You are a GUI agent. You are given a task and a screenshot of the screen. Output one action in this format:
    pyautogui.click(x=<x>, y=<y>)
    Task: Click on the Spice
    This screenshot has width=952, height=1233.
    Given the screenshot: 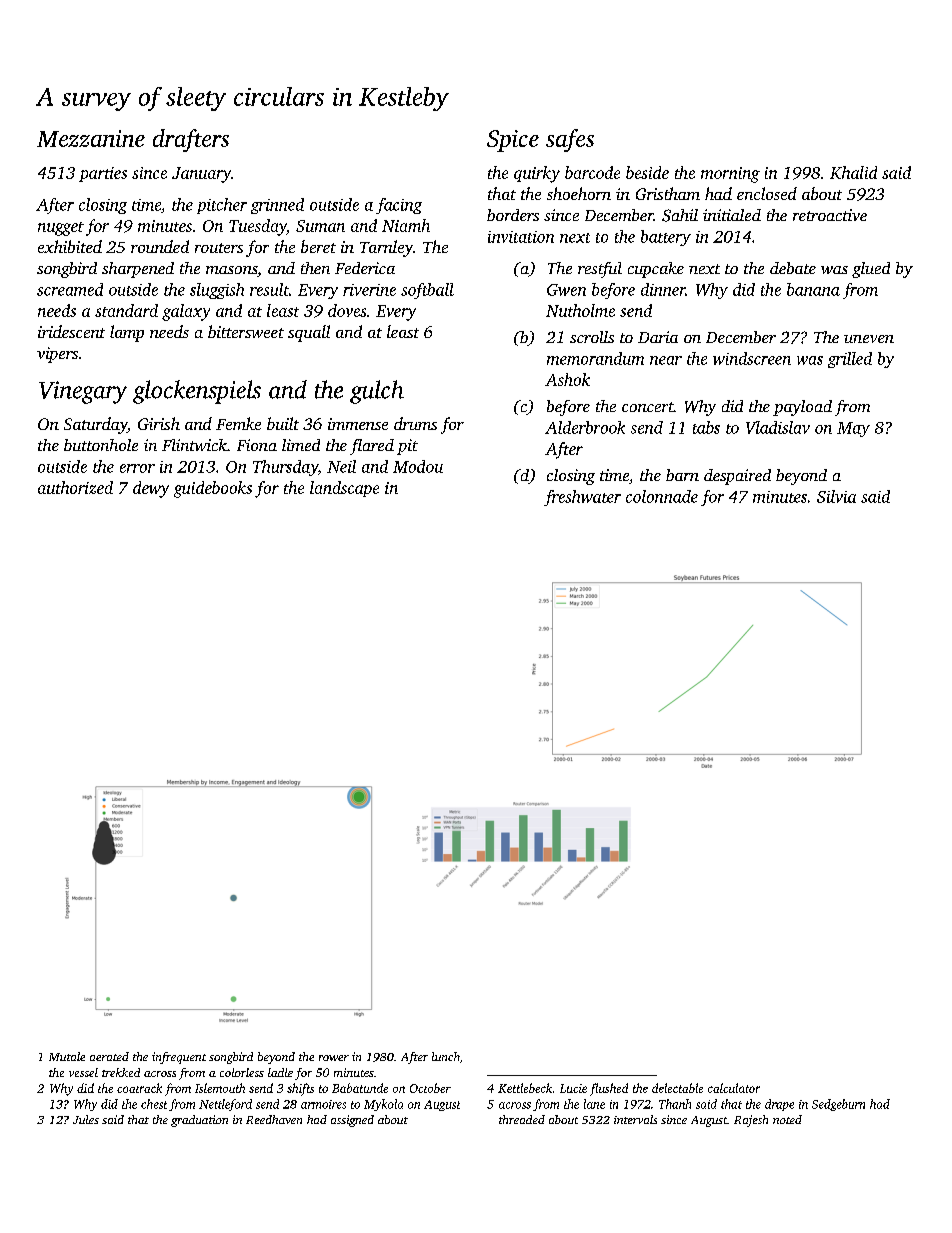 What is the action you would take?
    pyautogui.click(x=513, y=141)
